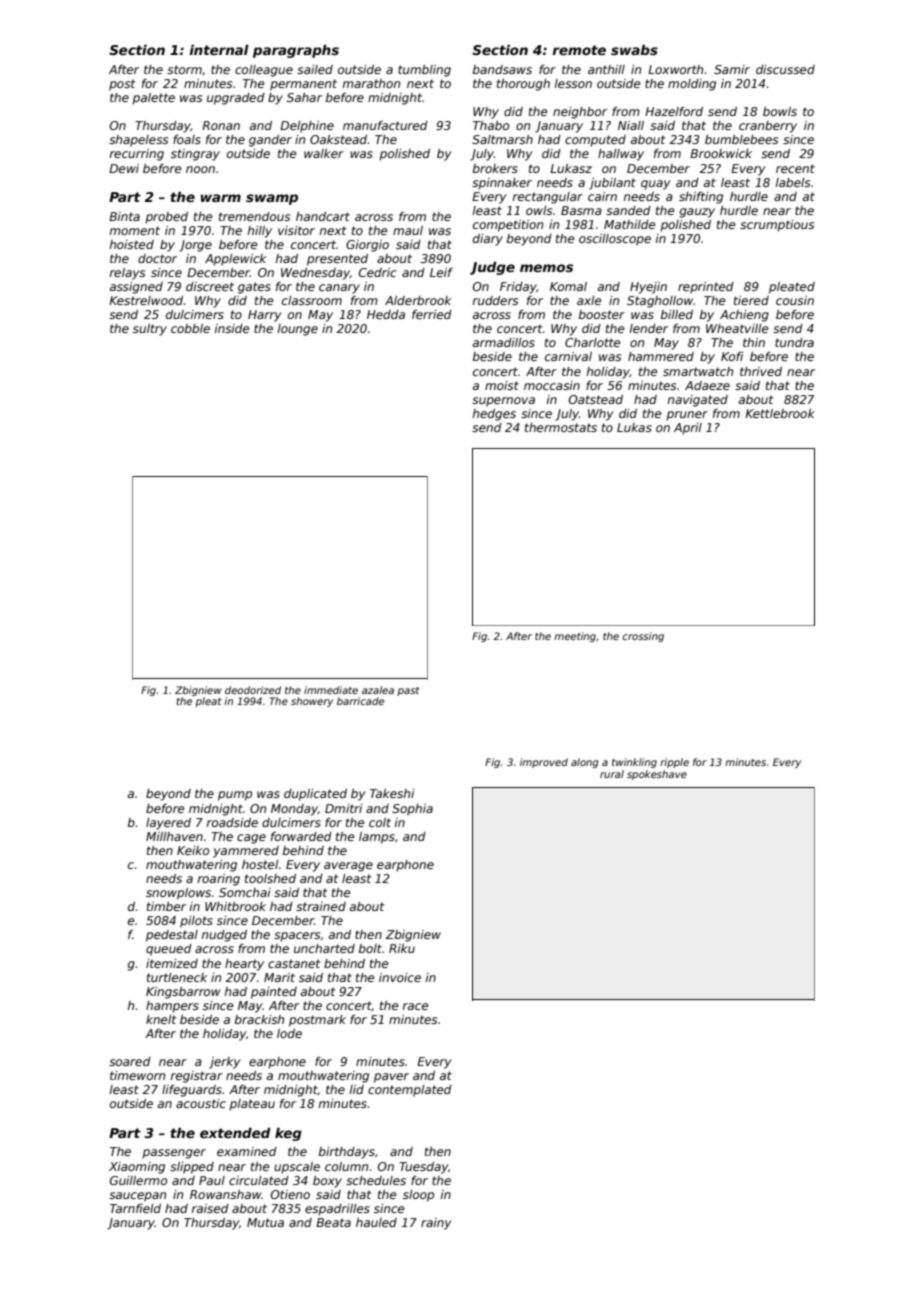 This screenshot has width=924, height=1308. I want to click on internal, so click(219, 49).
